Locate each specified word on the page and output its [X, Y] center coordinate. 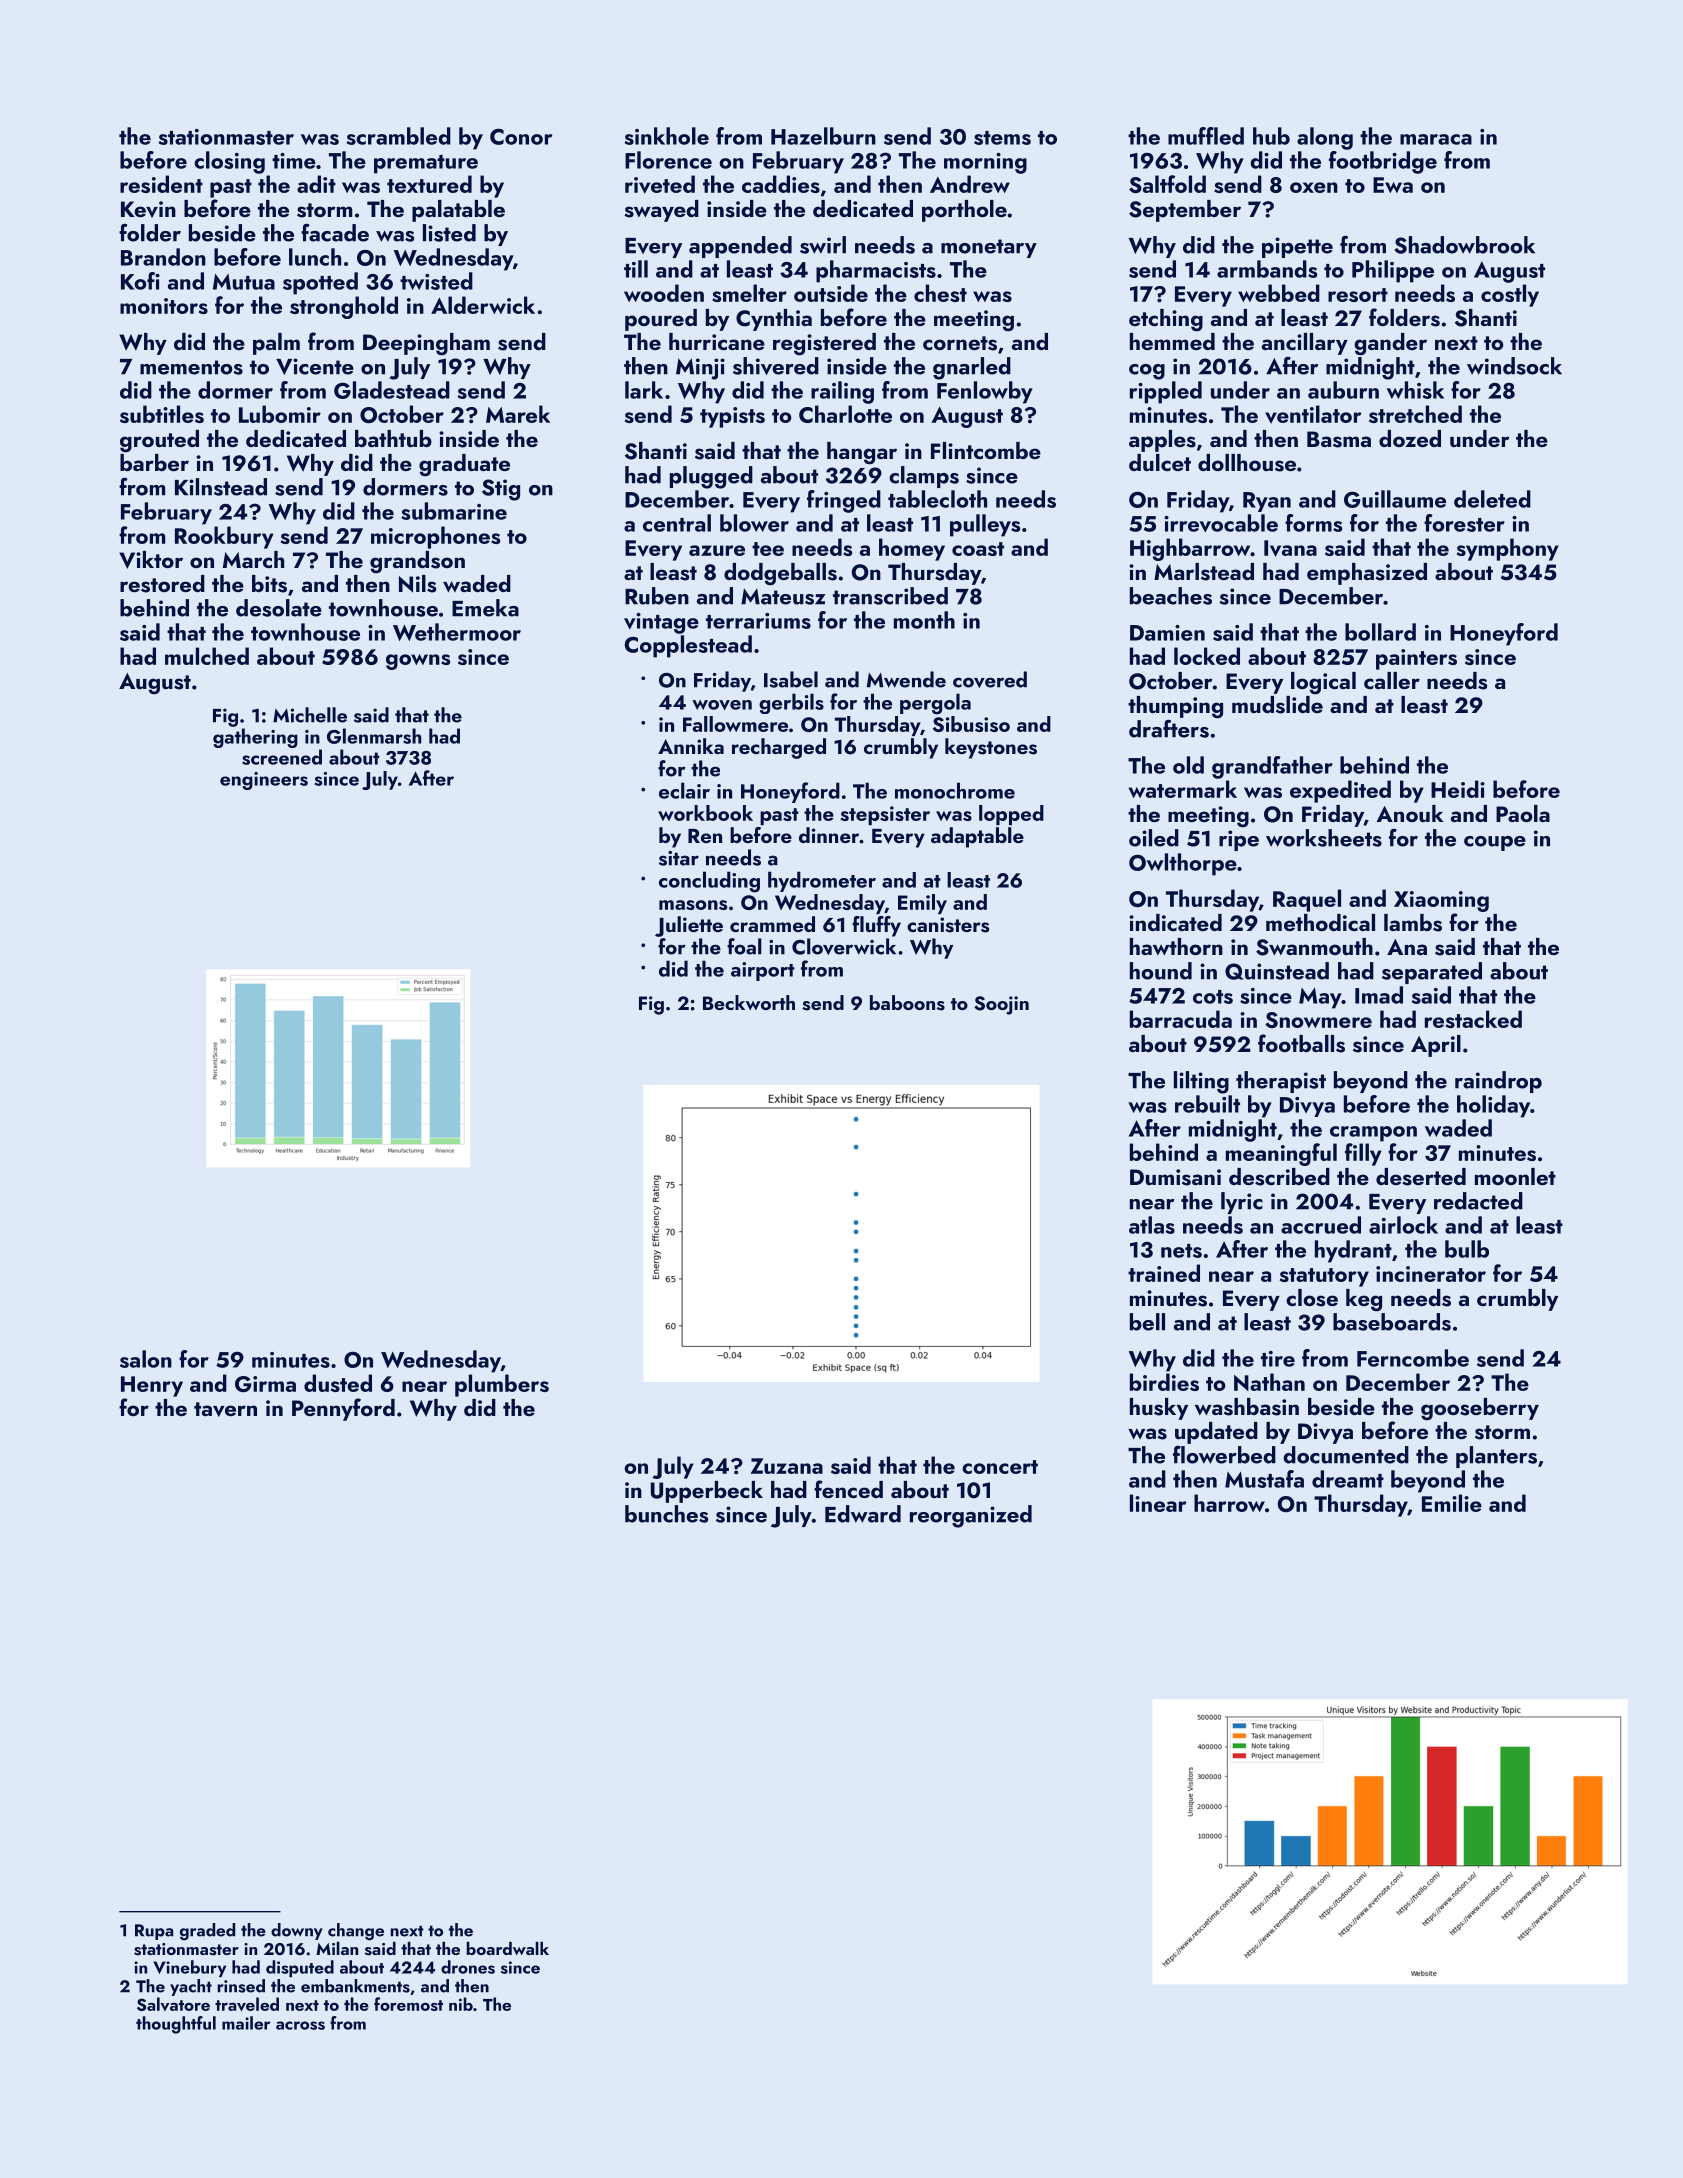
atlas [1152, 1225]
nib [461, 2004]
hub [1271, 136]
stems [1002, 138]
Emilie [1452, 1503]
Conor [521, 137]
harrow [1229, 1503]
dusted [338, 1383]
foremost [408, 2004]
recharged [779, 748]
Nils [417, 584]
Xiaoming [1441, 901]
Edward [863, 1514]
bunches [666, 1514]
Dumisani [1175, 1177]
